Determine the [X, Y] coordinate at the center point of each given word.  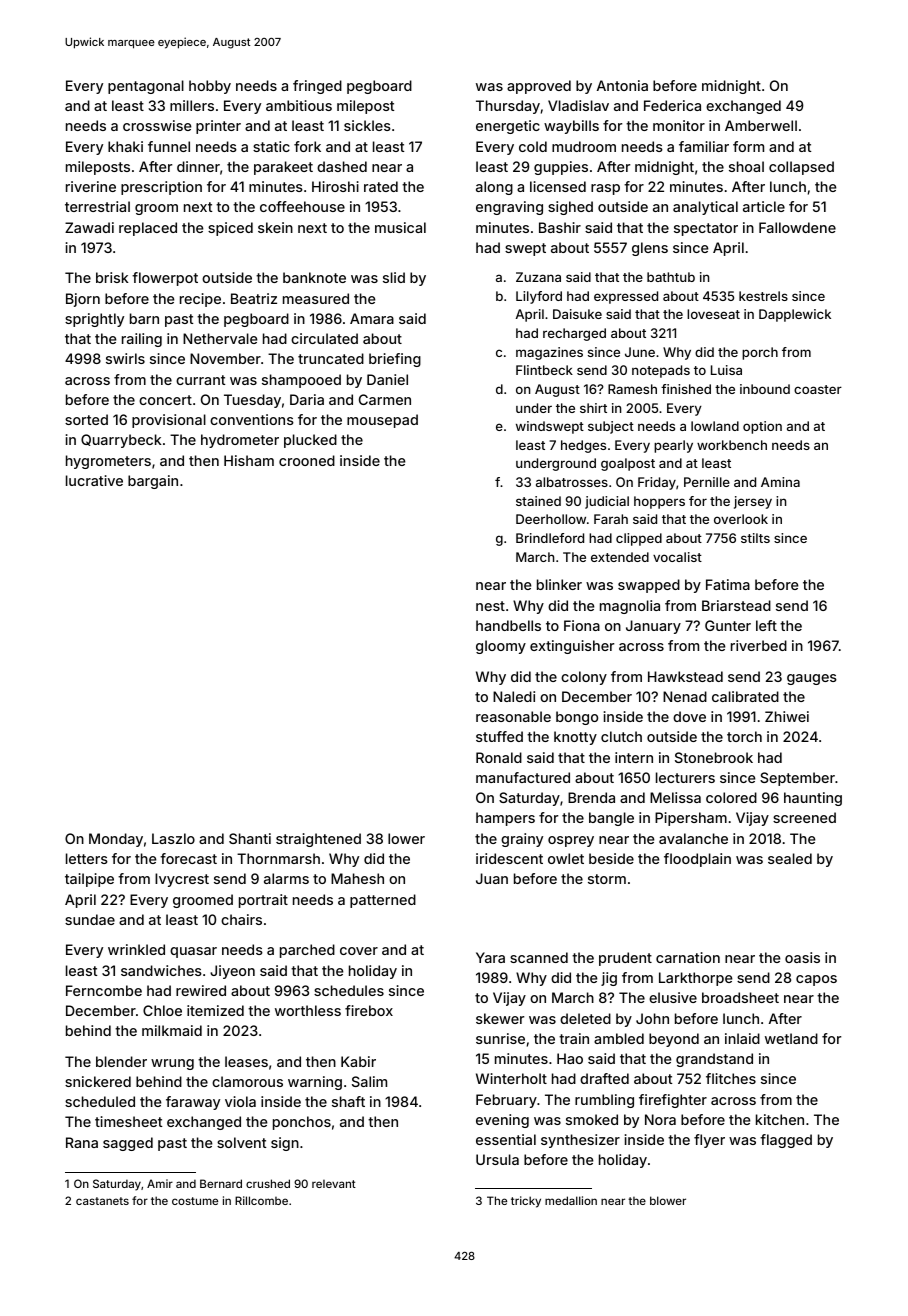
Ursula [497, 1159]
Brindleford [550, 538]
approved [539, 87]
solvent [241, 1142]
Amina [780, 482]
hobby [210, 87]
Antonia [622, 85]
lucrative [94, 480]
